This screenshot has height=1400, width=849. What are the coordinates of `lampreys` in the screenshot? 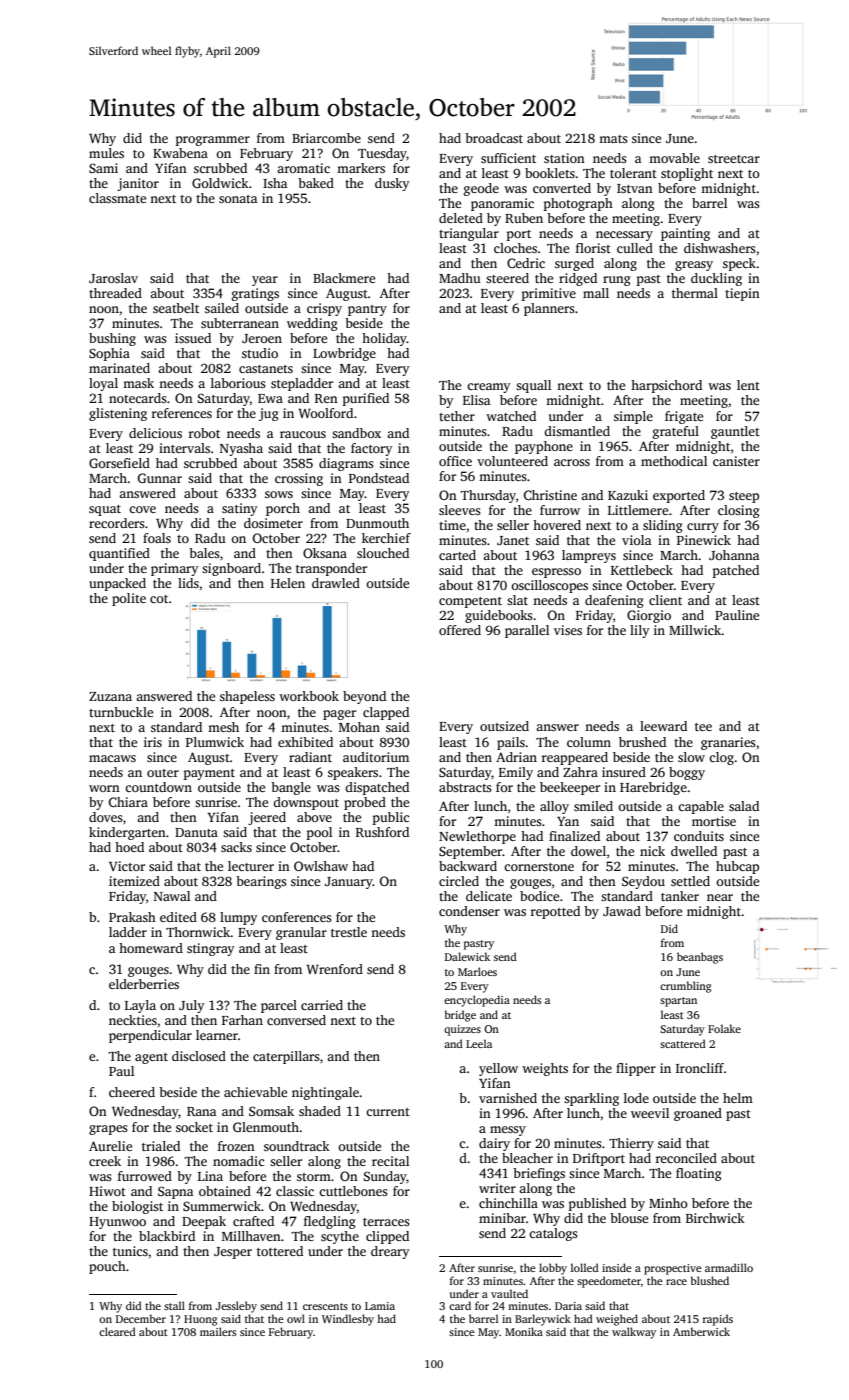 It's located at (589, 556).
